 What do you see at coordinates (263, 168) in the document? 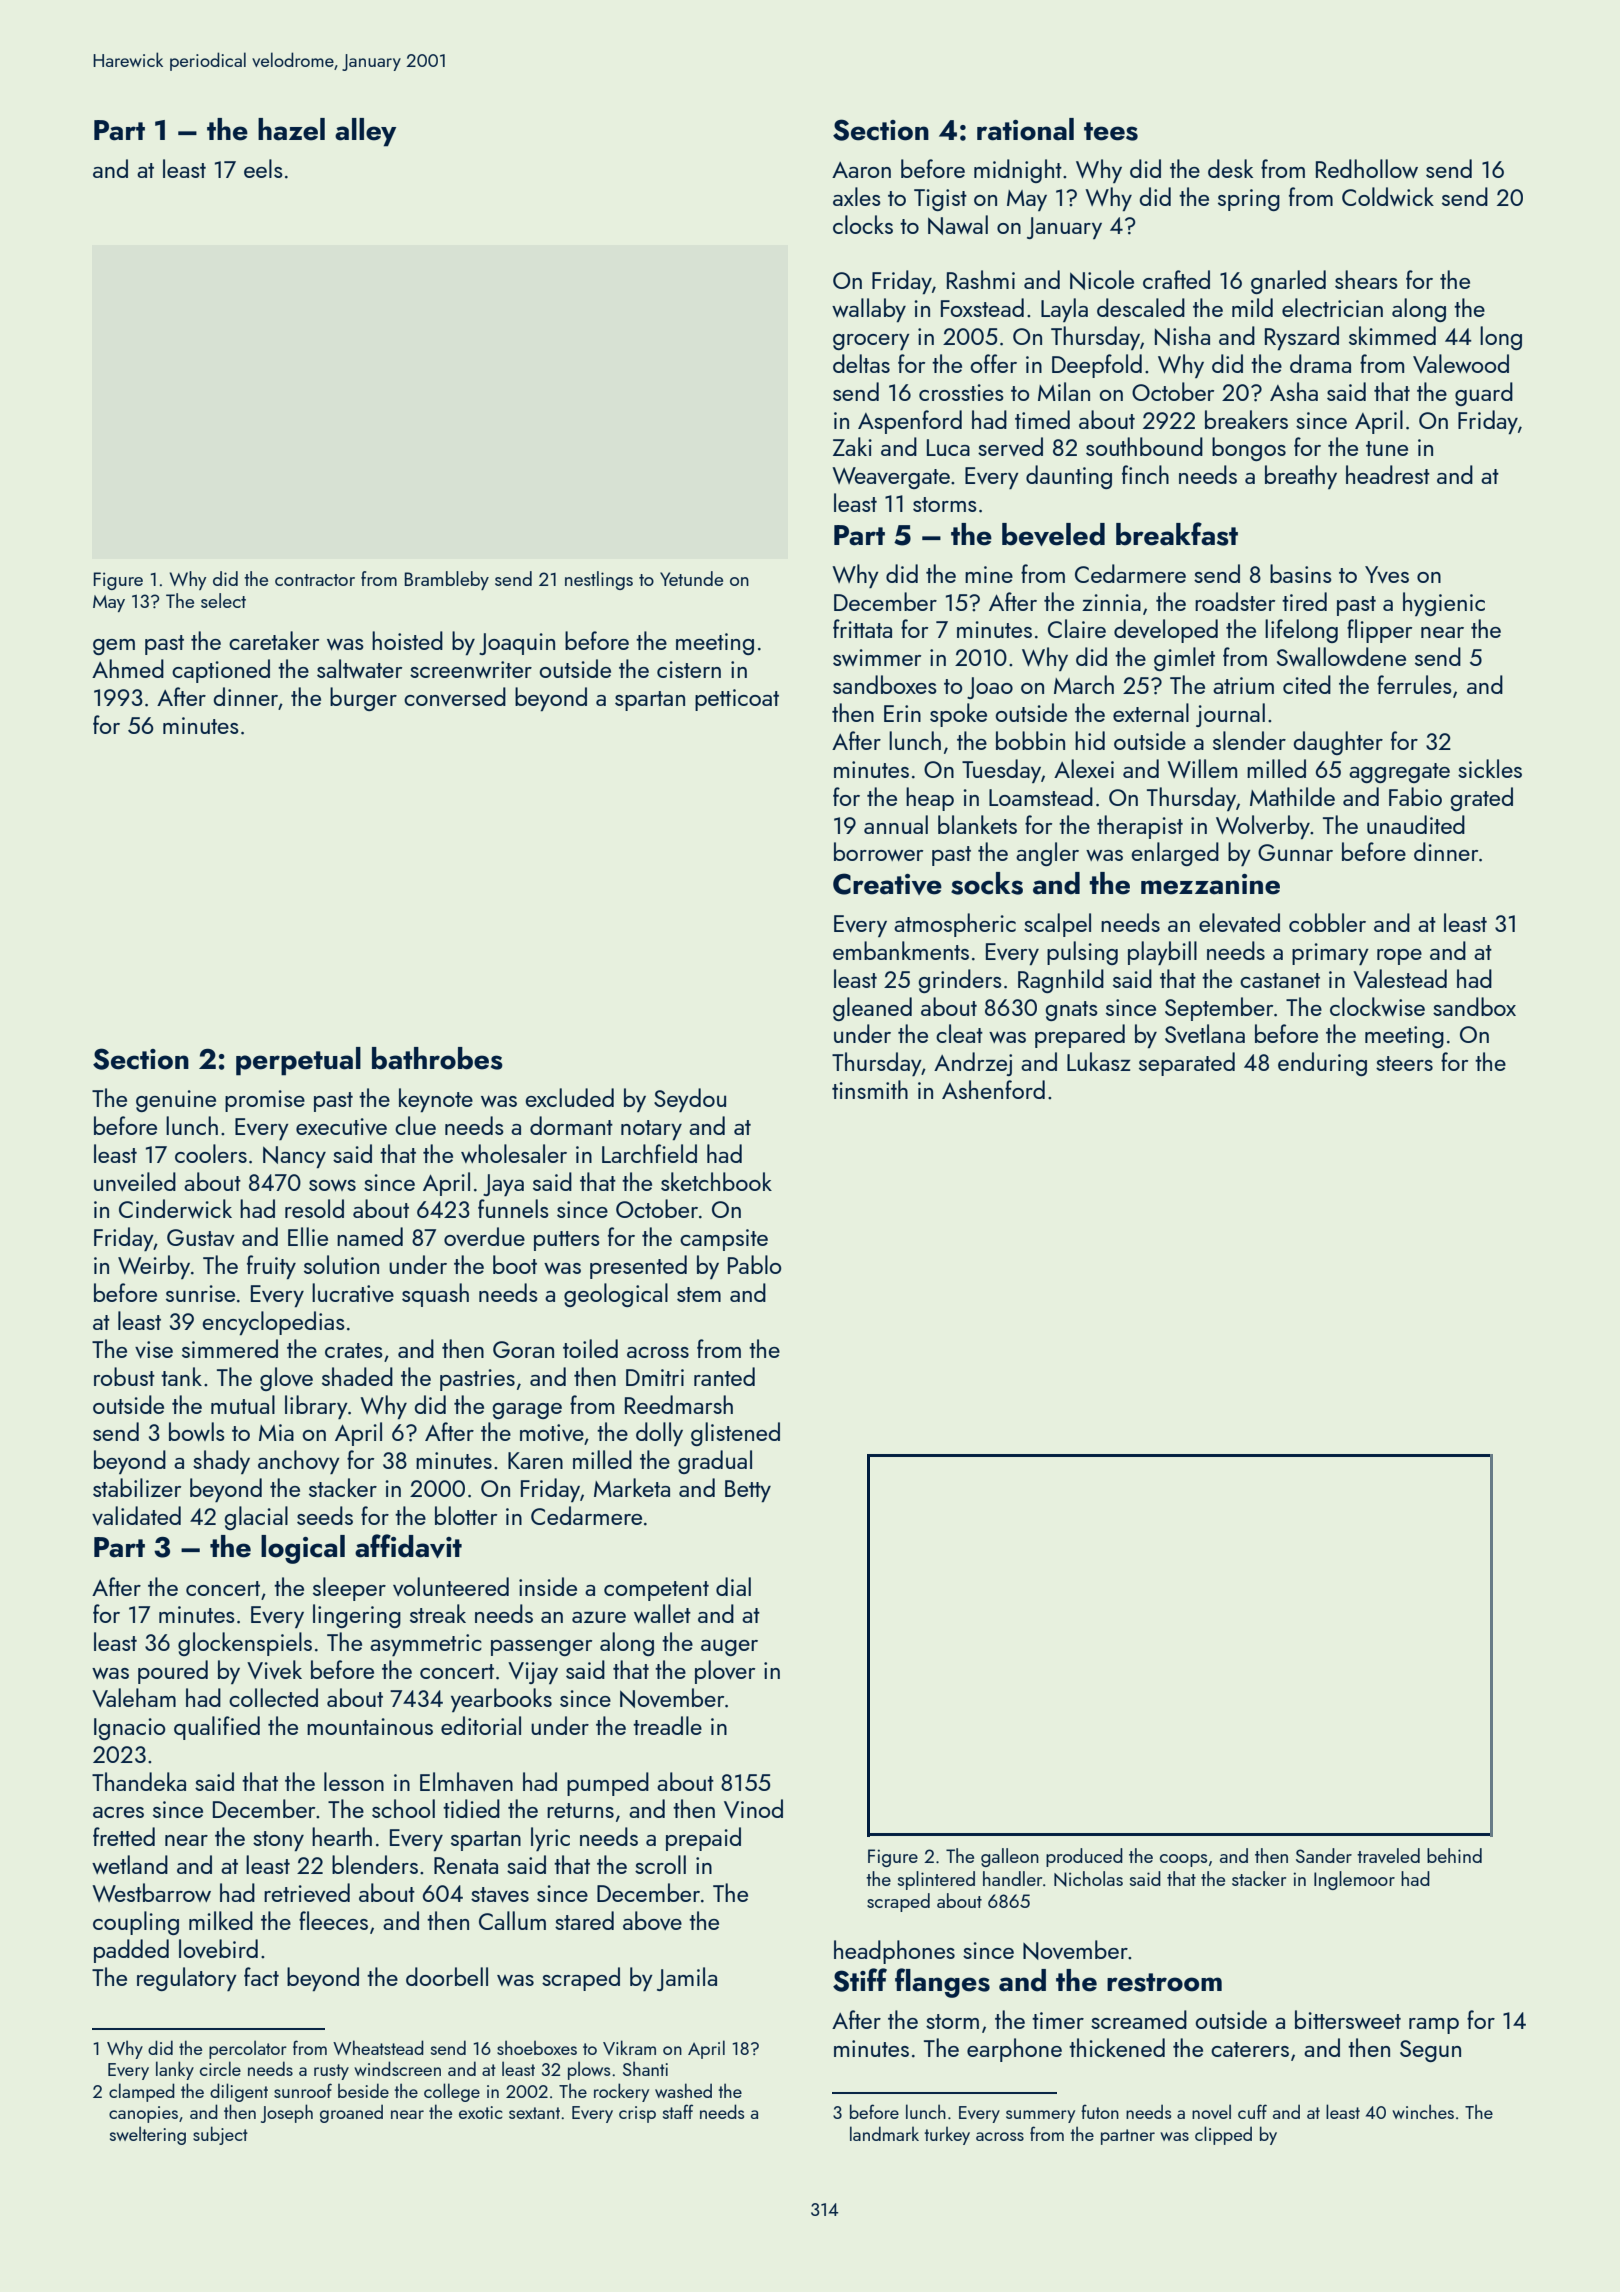
I see `eels` at bounding box center [263, 168].
